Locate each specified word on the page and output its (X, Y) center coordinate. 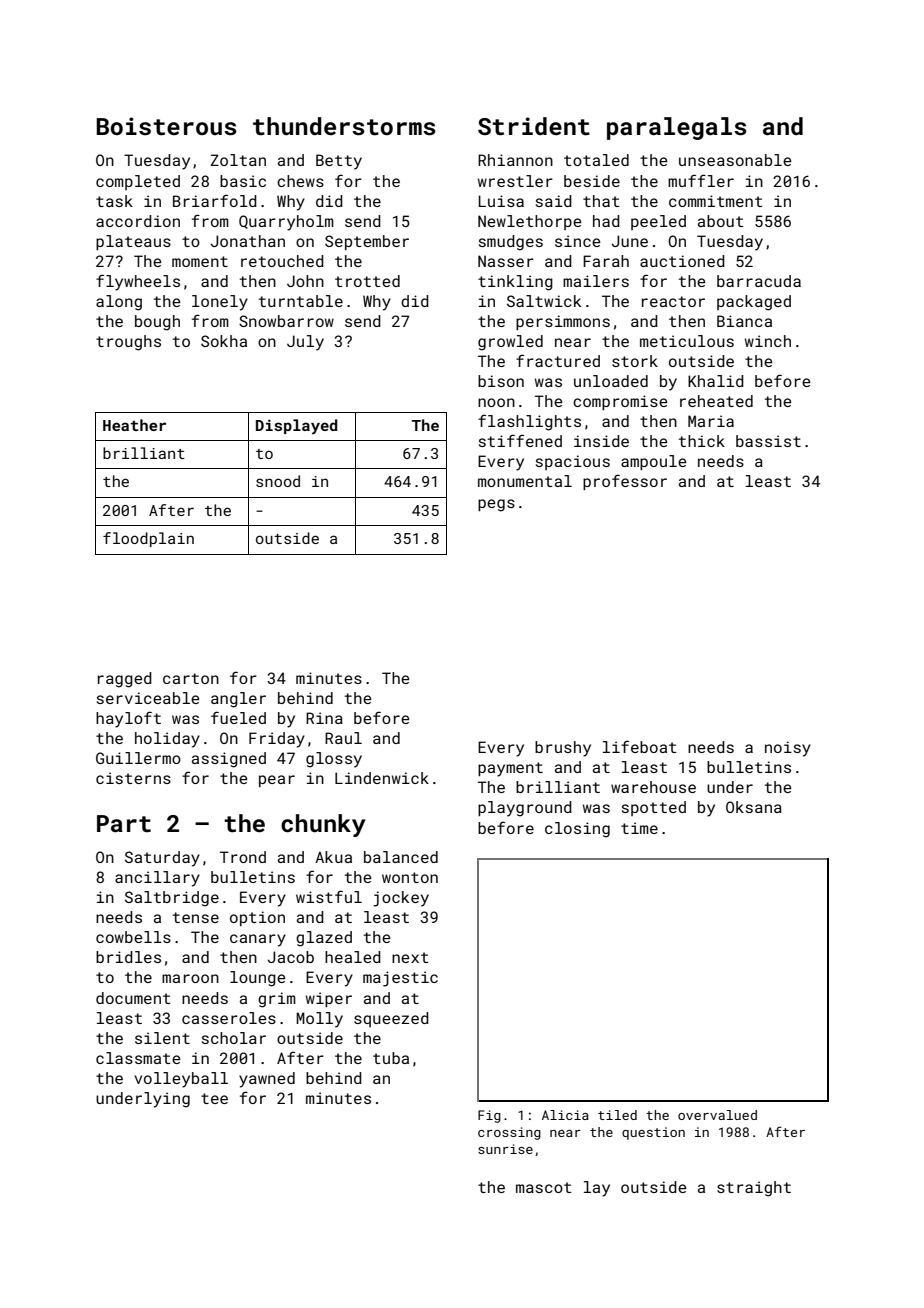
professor (625, 482)
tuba (391, 1058)
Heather (134, 425)
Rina (324, 718)
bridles (128, 957)
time (639, 828)
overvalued (717, 1115)
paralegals (676, 128)
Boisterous (166, 126)
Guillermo (138, 758)
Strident (534, 126)
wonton (410, 877)
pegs (496, 505)
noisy (788, 749)
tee (214, 1098)
